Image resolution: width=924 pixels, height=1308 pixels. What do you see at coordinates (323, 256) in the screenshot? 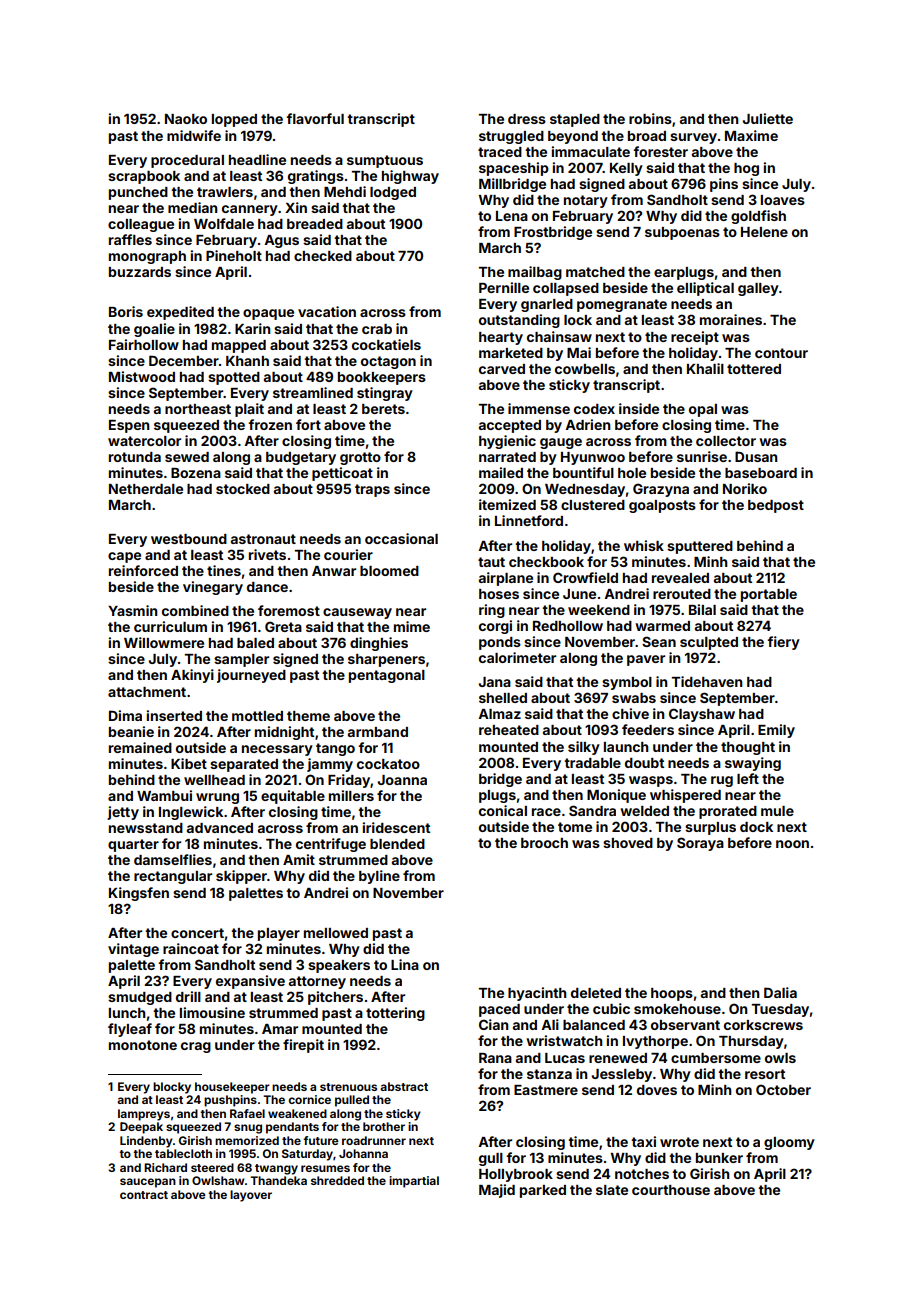
I see `checked` at bounding box center [323, 256].
